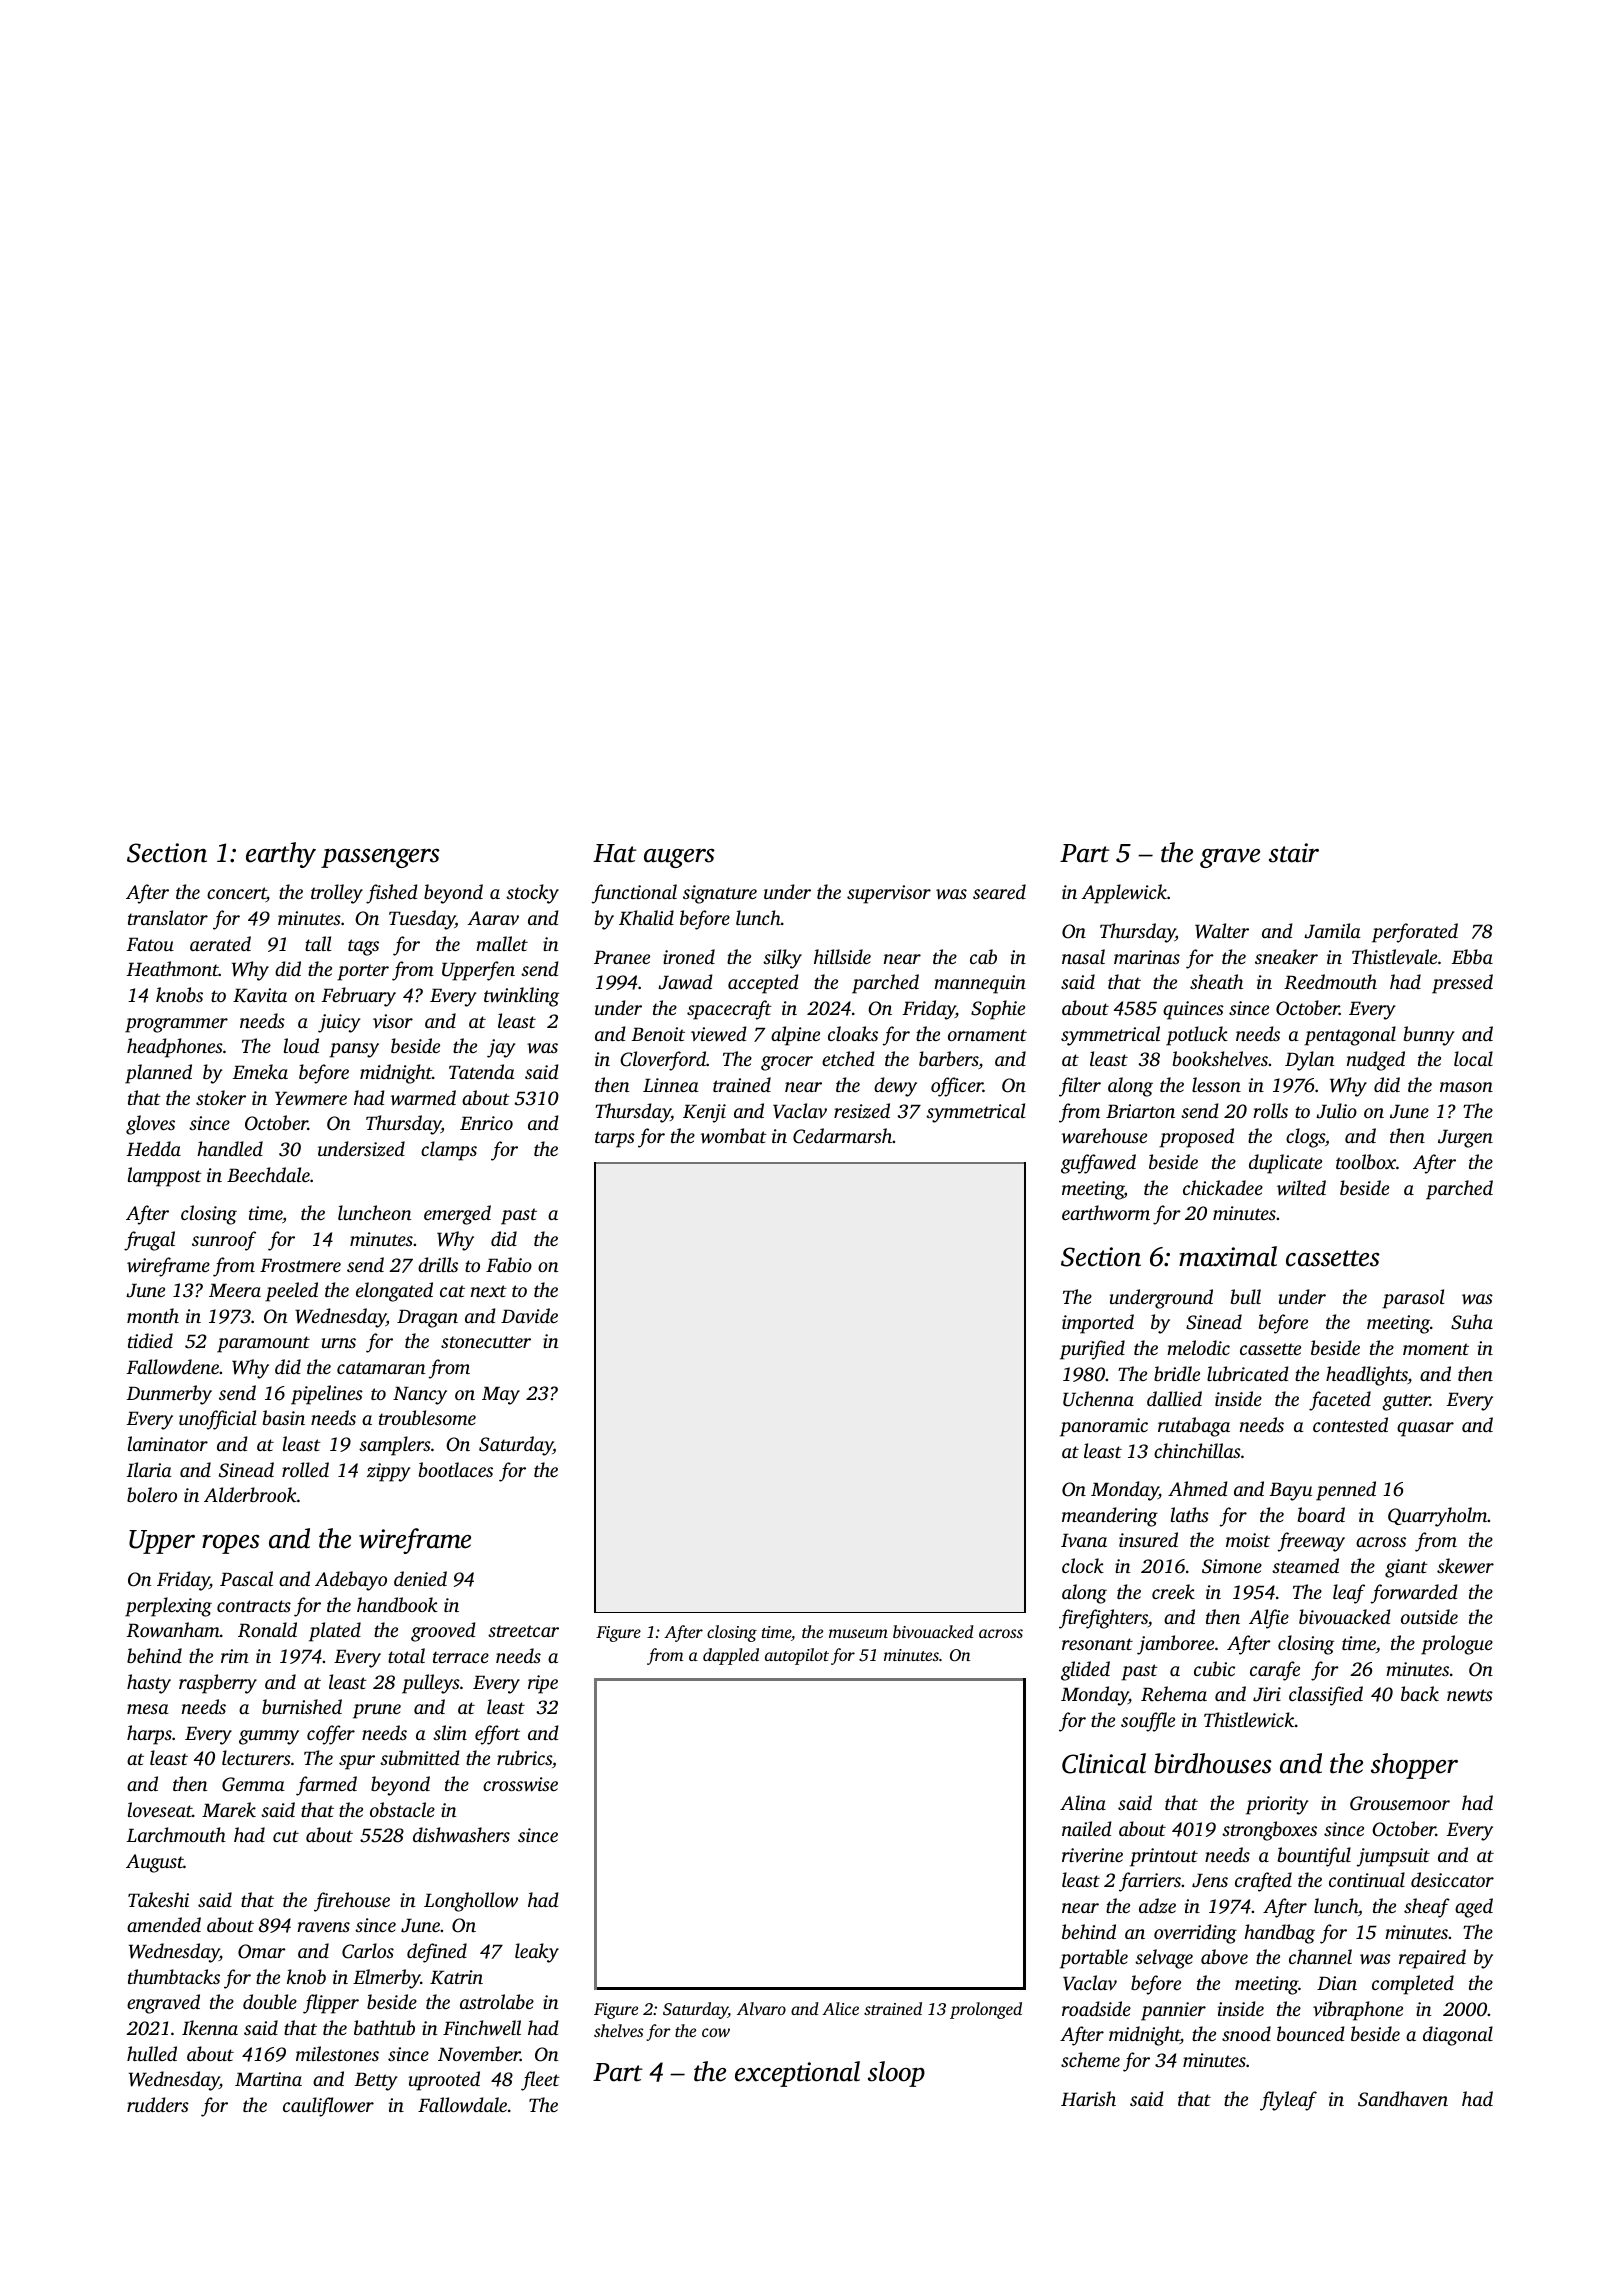 The height and width of the screenshot is (2292, 1620). Describe the element at coordinates (615, 1139) in the screenshot. I see `tarps` at that location.
